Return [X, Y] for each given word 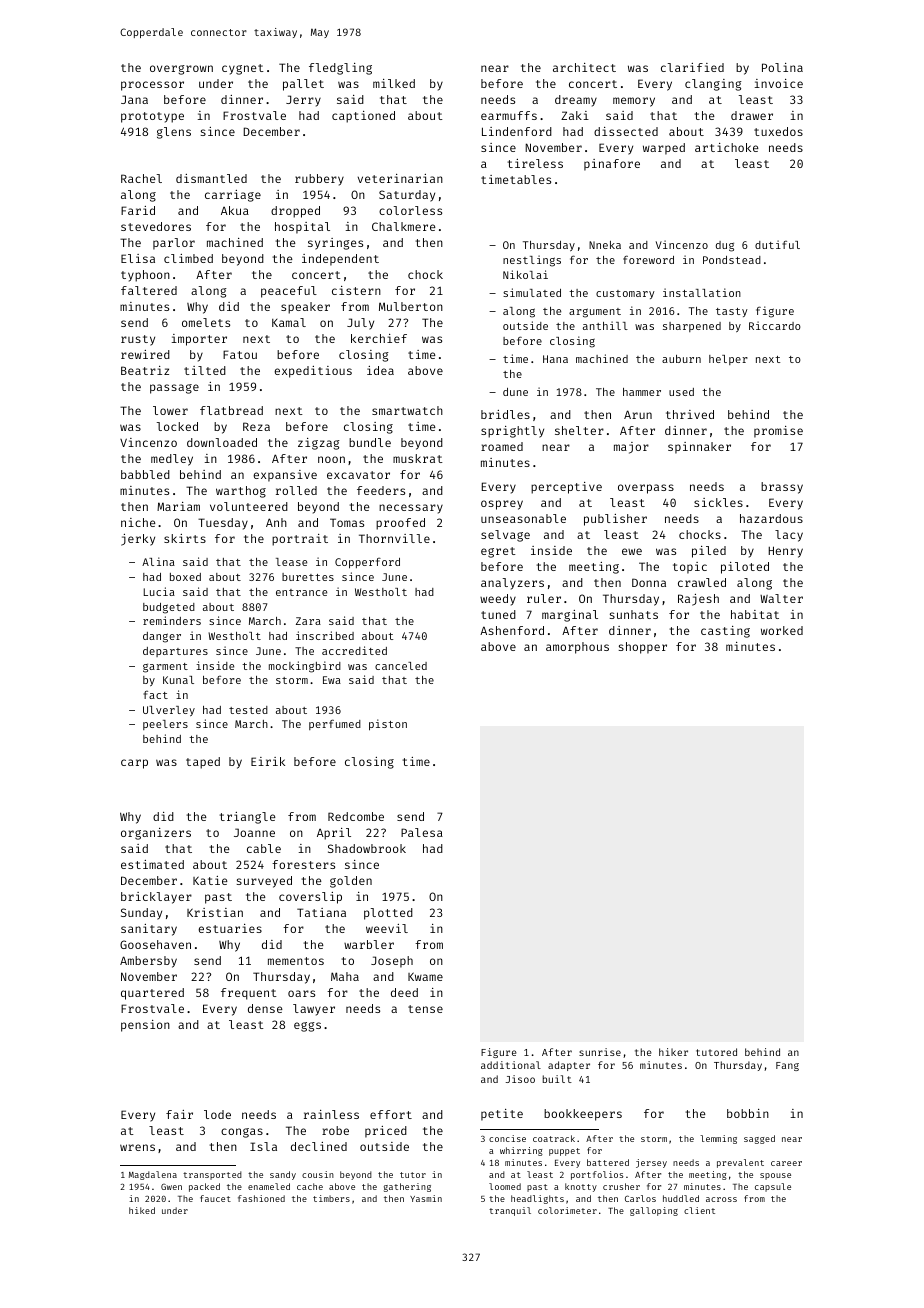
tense [425, 1009]
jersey [651, 1163]
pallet [303, 85]
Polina [782, 67]
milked [394, 83]
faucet [215, 1198]
